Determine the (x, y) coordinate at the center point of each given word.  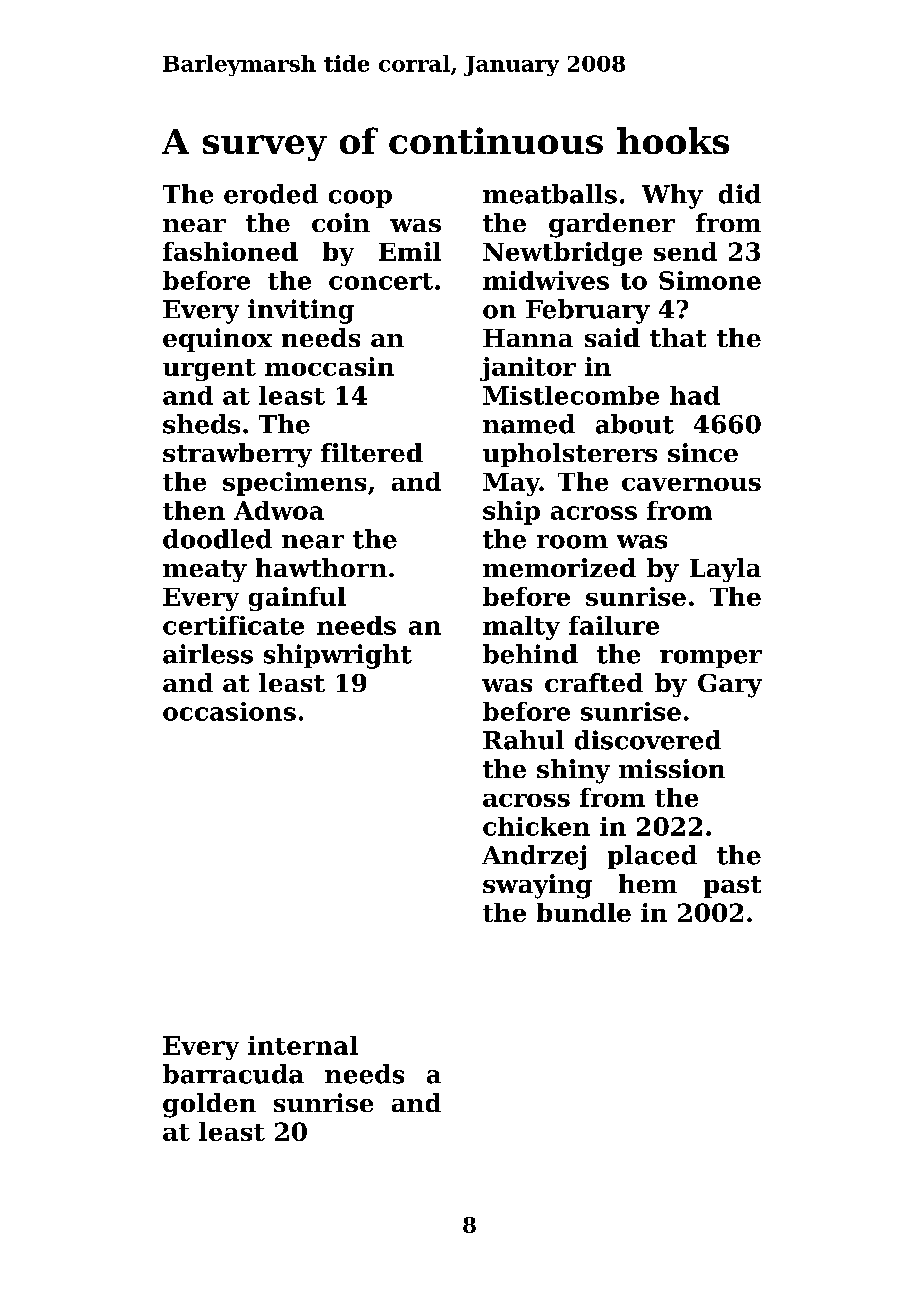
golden (209, 1105)
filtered (372, 452)
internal (303, 1045)
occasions (229, 711)
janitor (528, 369)
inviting (301, 311)
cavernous (691, 484)
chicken (536, 826)
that (678, 337)
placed (652, 857)
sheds (201, 424)
